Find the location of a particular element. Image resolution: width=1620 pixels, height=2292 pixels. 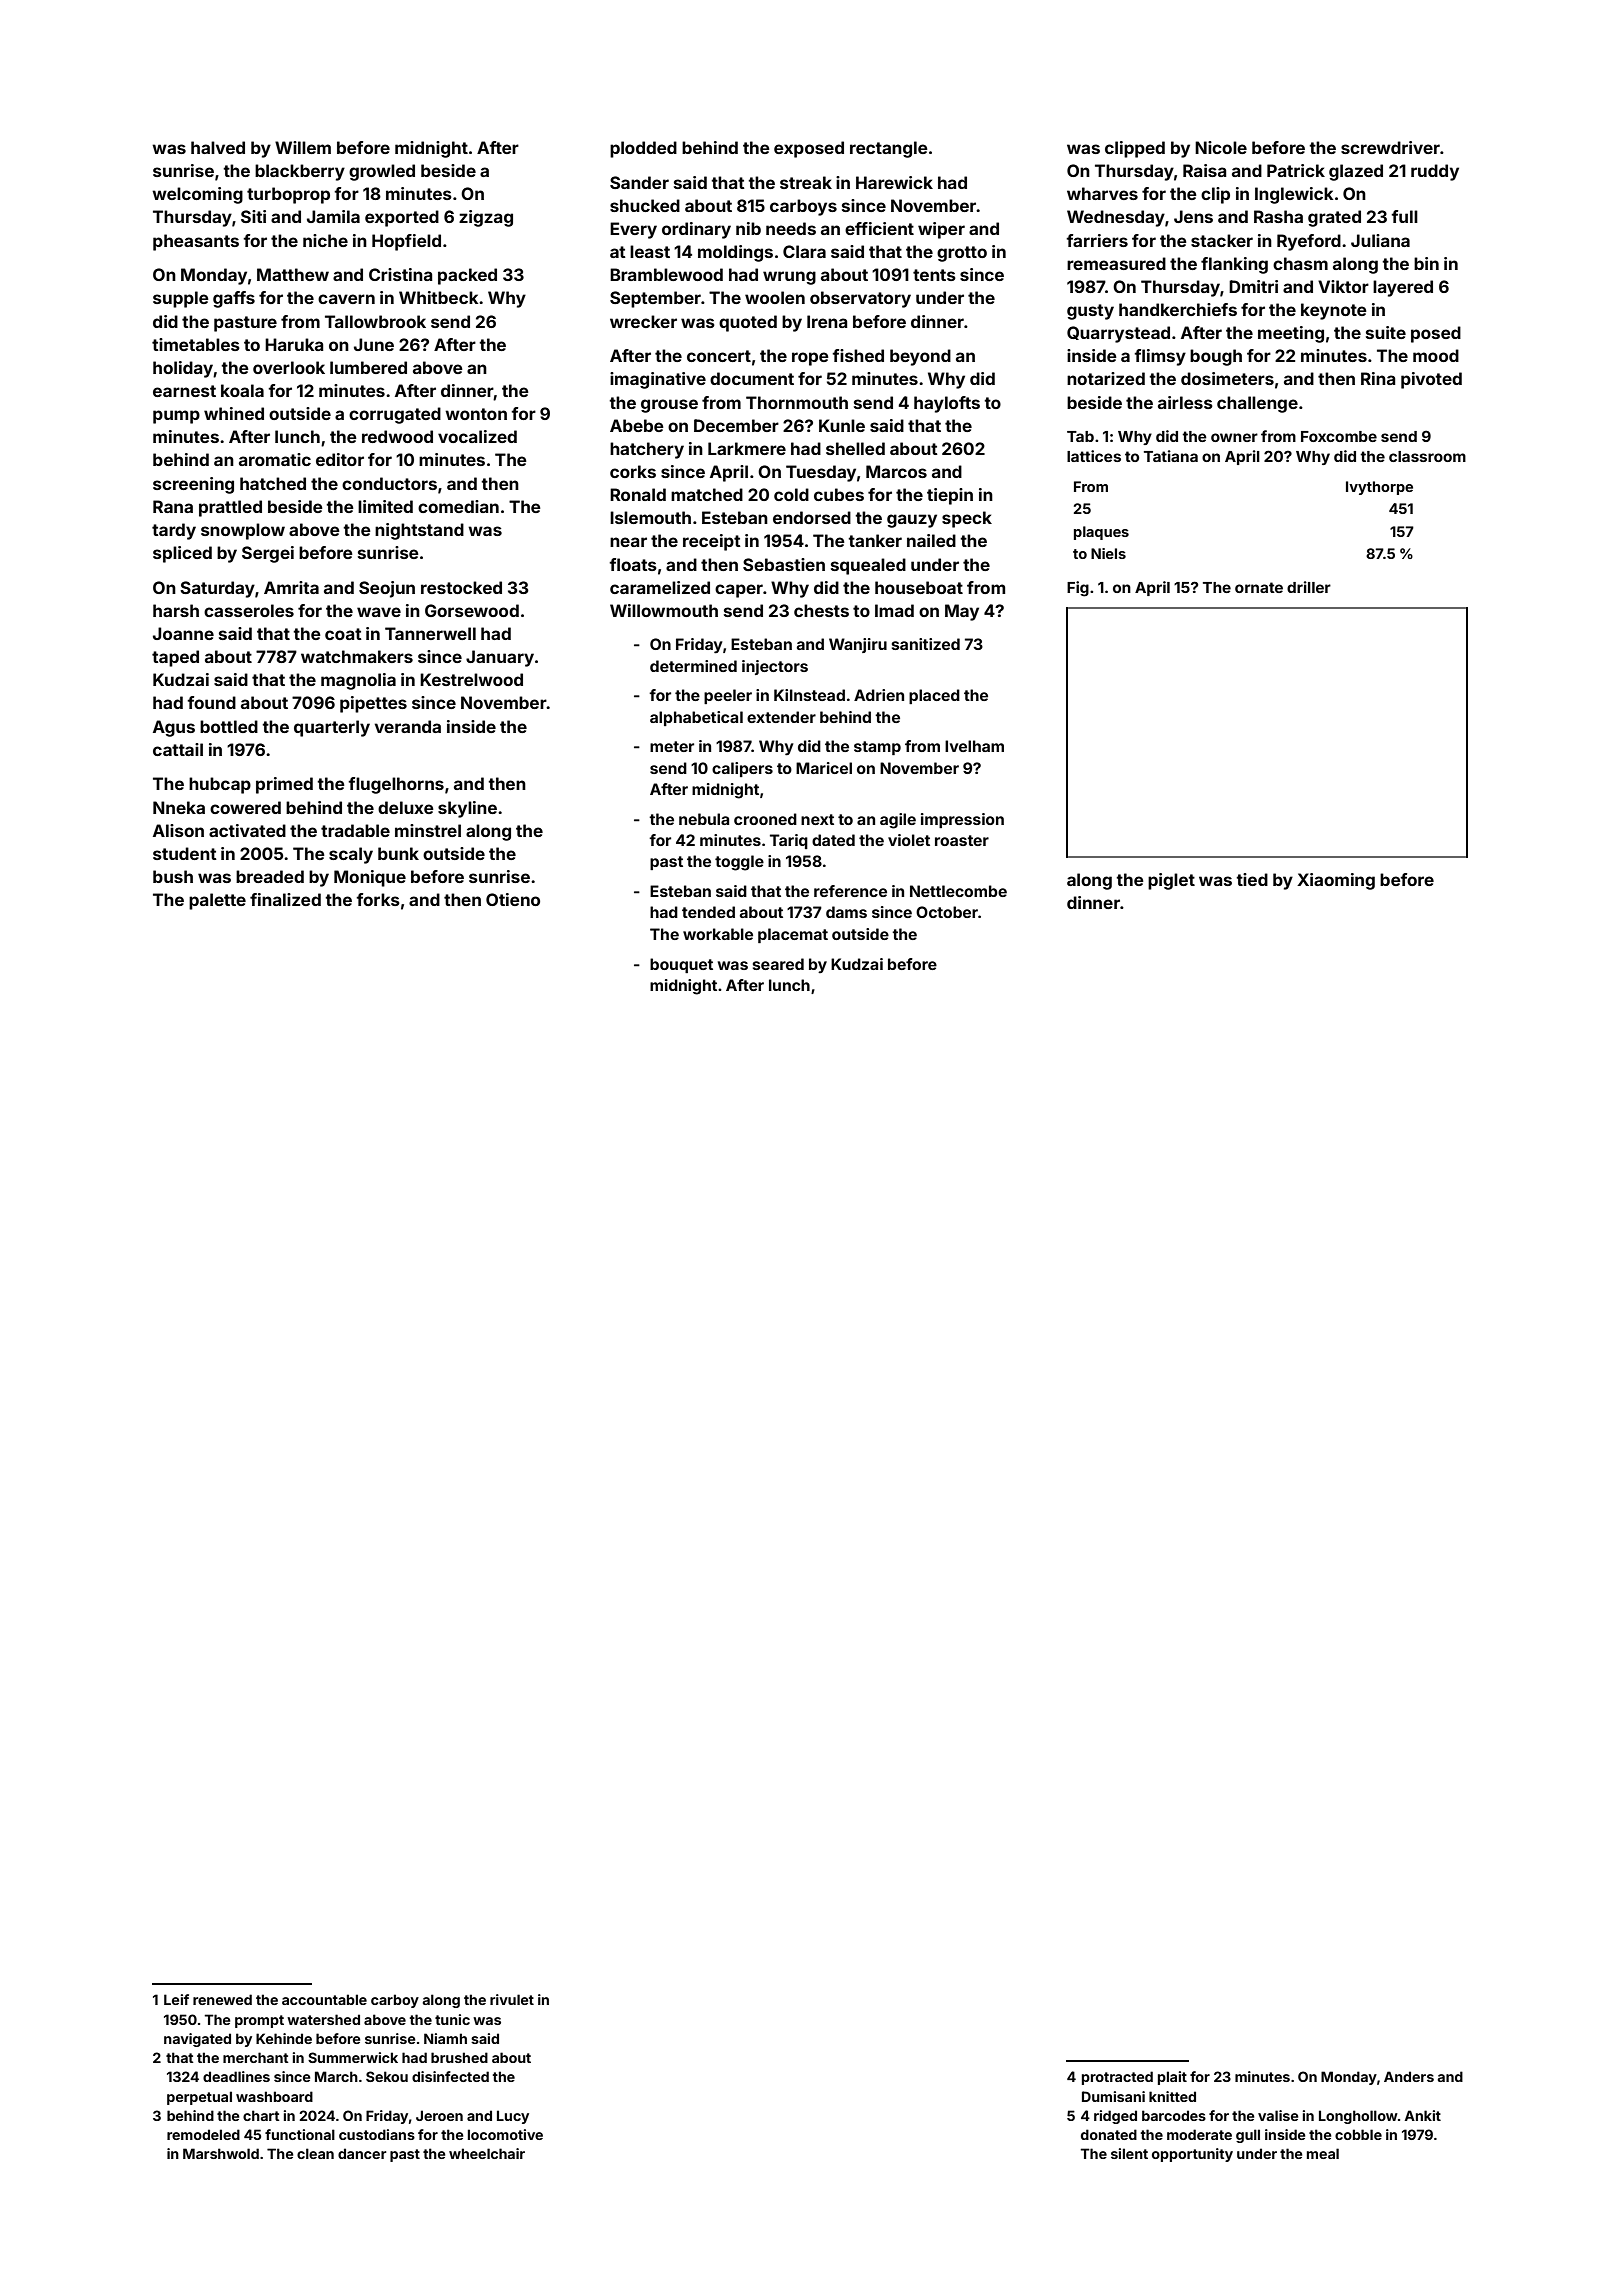

deadlines is located at coordinates (236, 2076).
